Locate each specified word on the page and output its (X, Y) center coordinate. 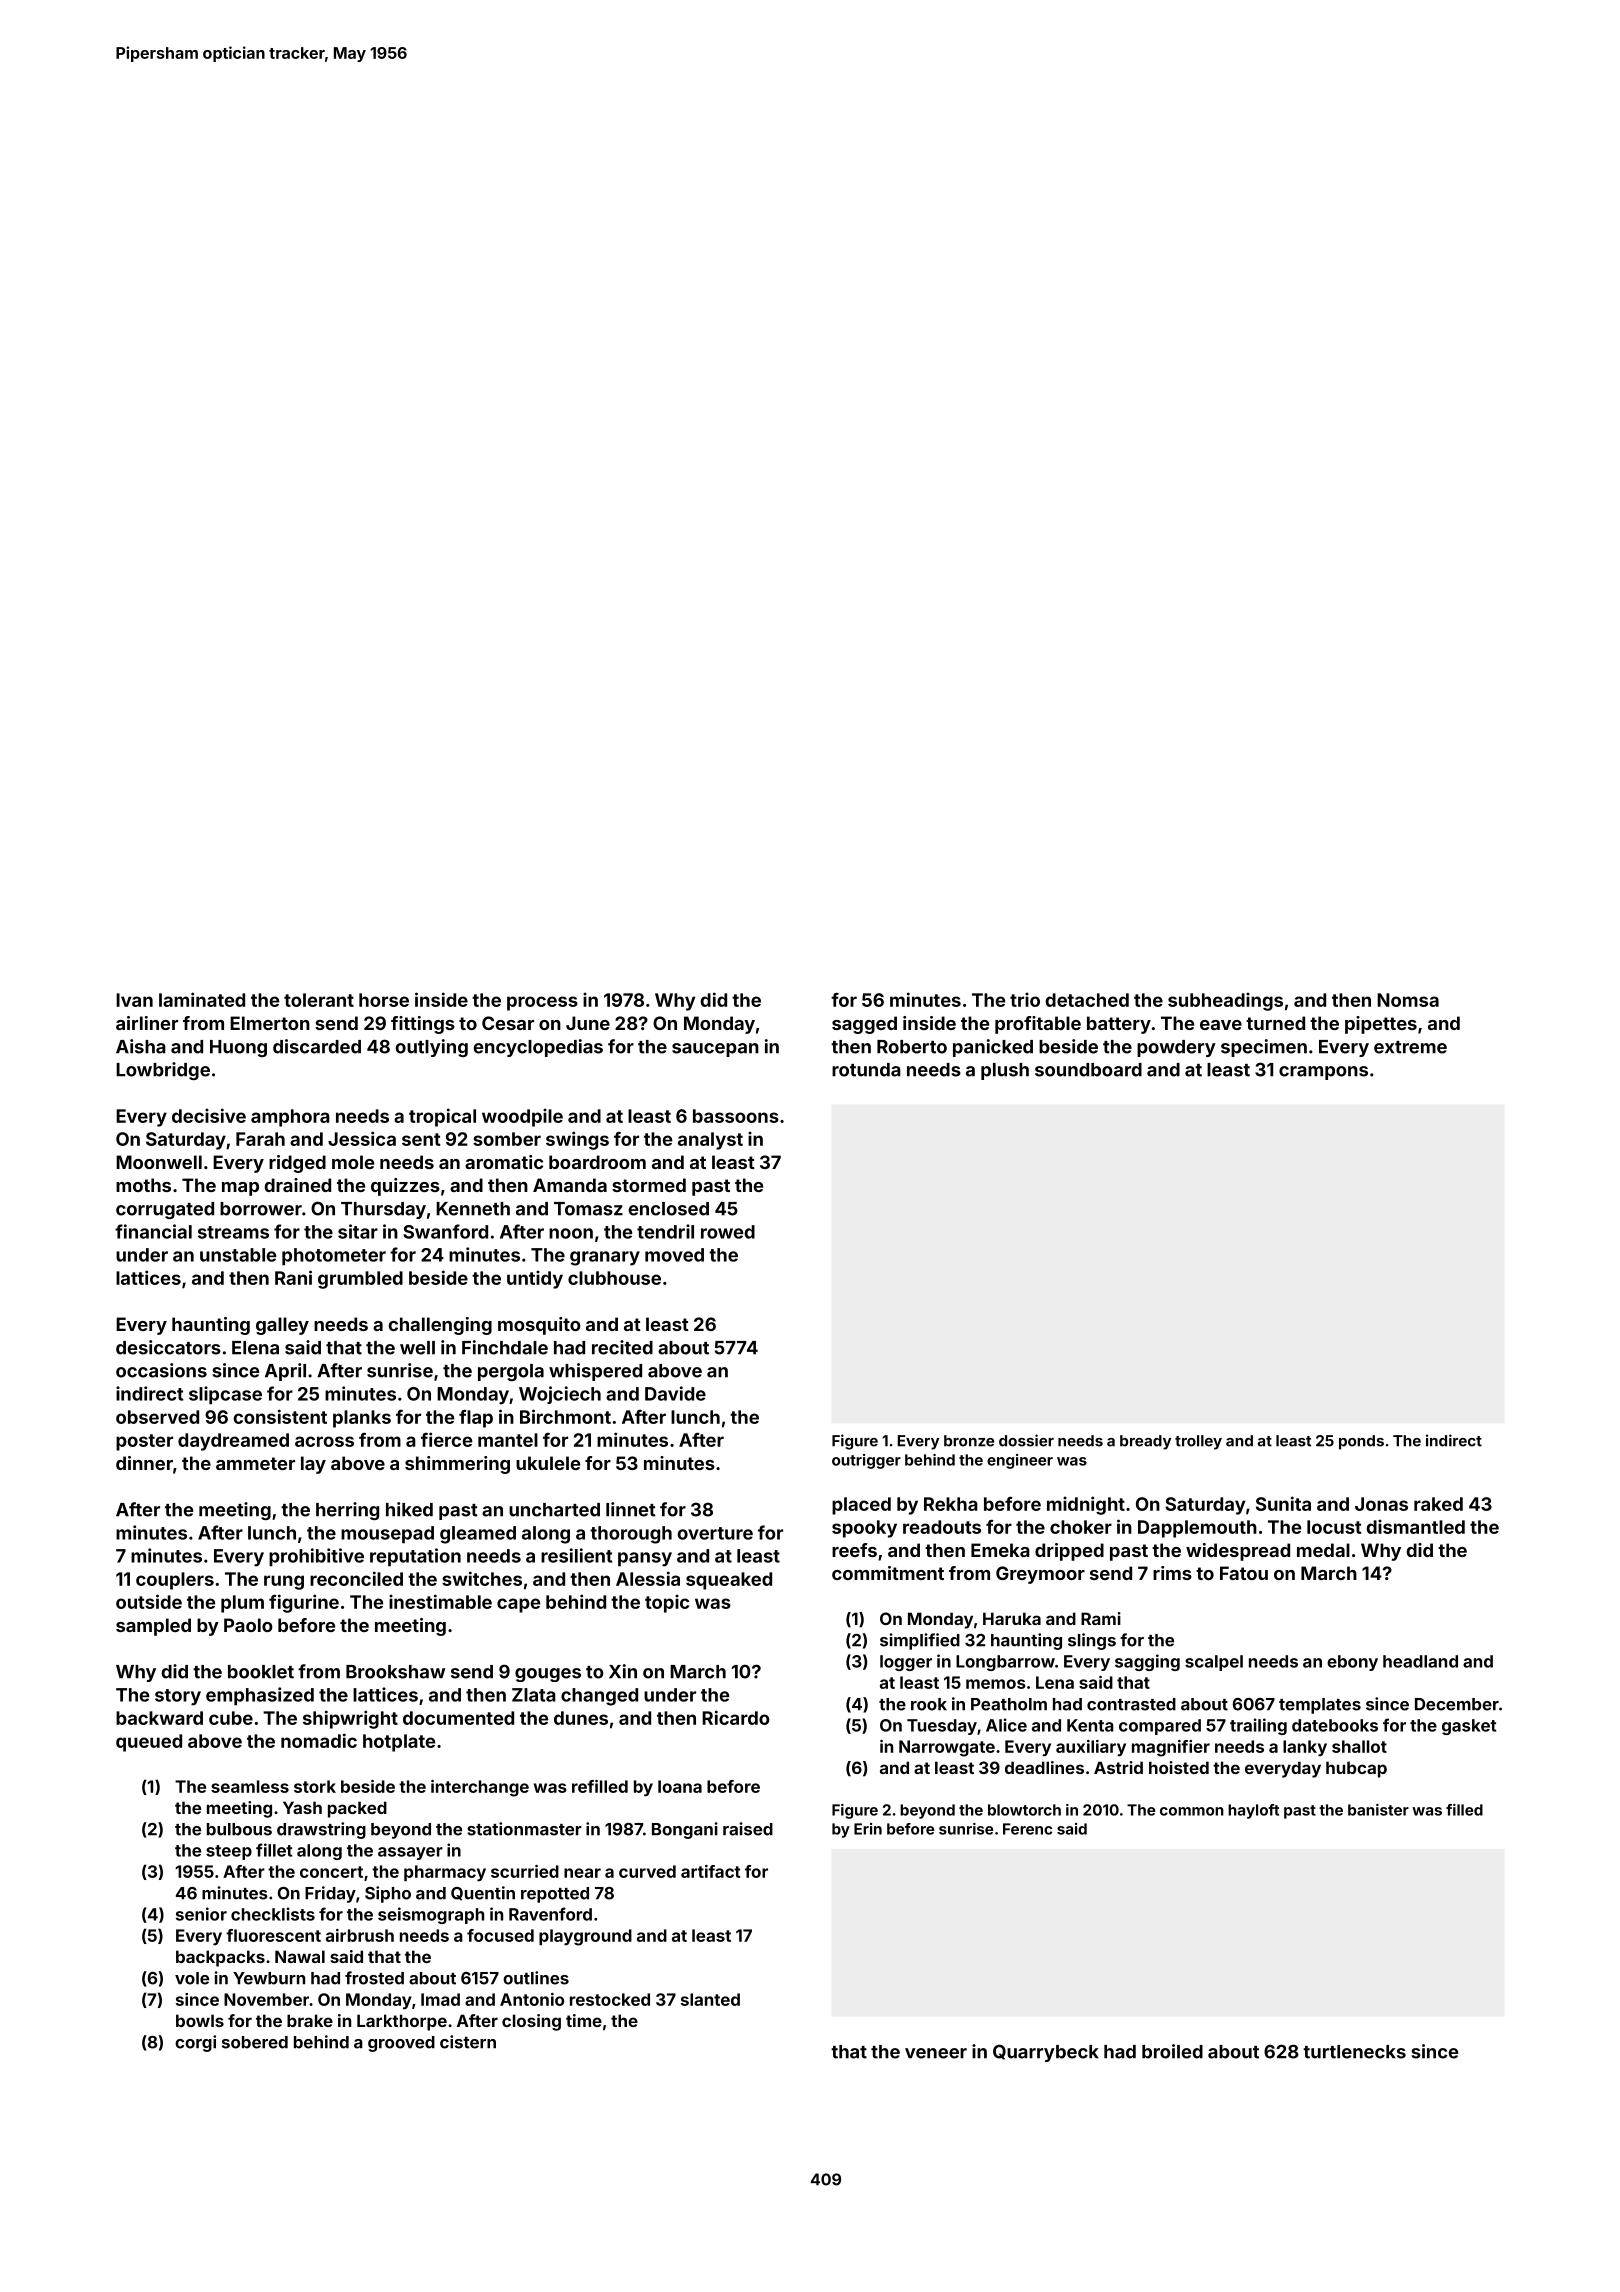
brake (310, 2020)
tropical (442, 1117)
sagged (864, 1025)
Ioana (680, 1786)
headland (1420, 1661)
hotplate (399, 1743)
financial (153, 1231)
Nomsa (1408, 1000)
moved (674, 1255)
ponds (1361, 1442)
